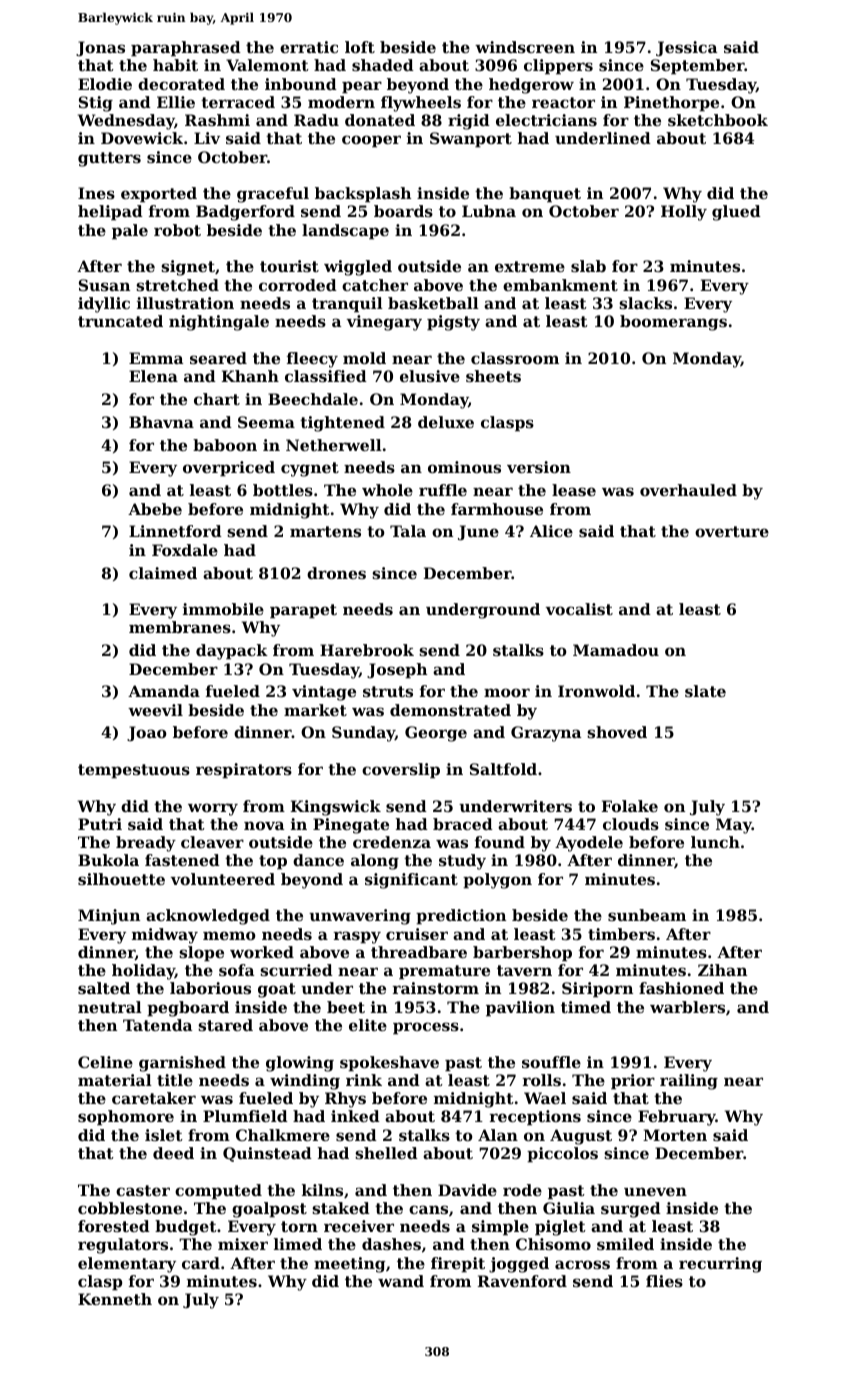 The image size is (849, 1400). What do you see at coordinates (115, 1299) in the screenshot?
I see `Kenneth` at bounding box center [115, 1299].
